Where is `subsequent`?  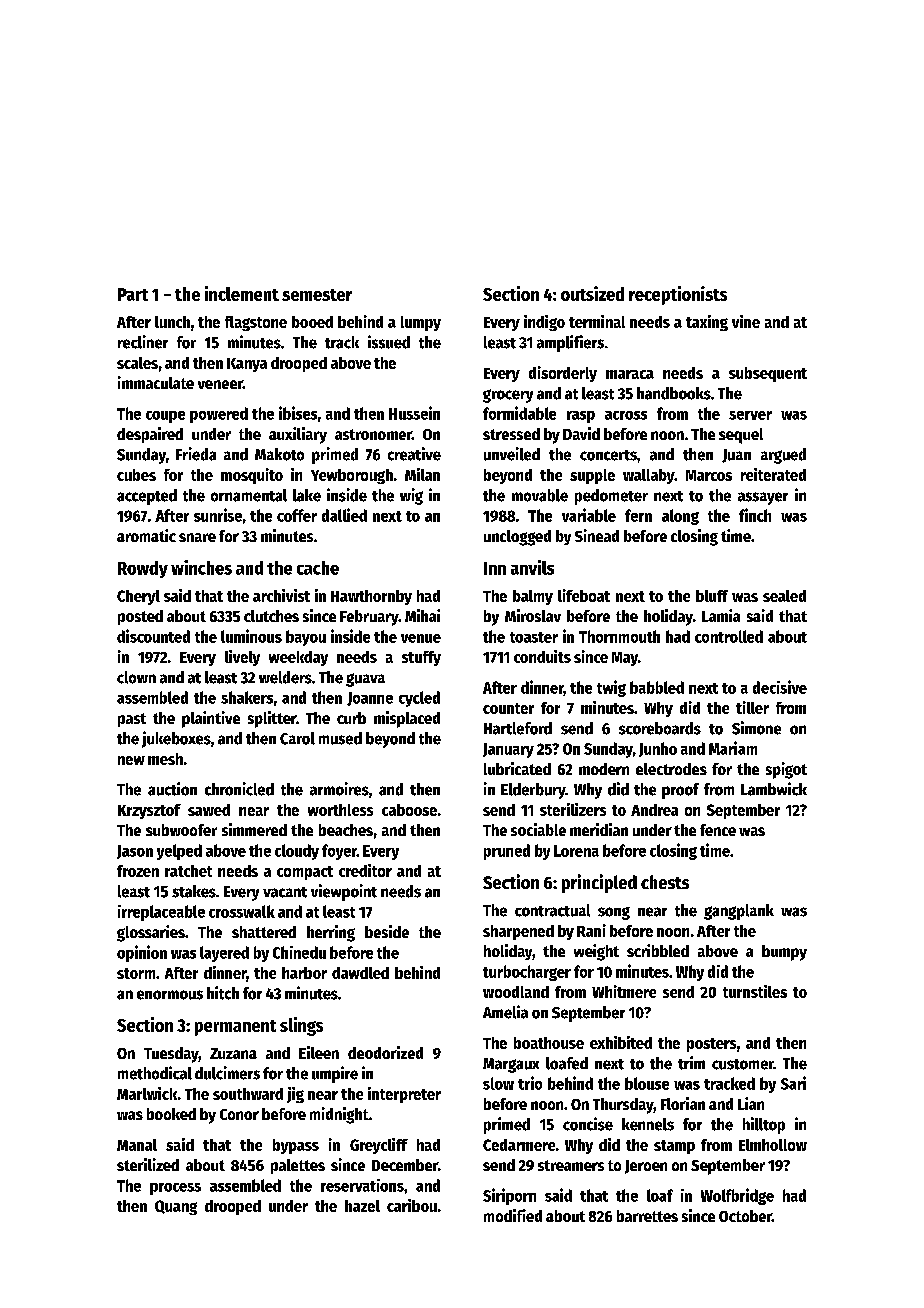
subsequent is located at coordinates (768, 374).
